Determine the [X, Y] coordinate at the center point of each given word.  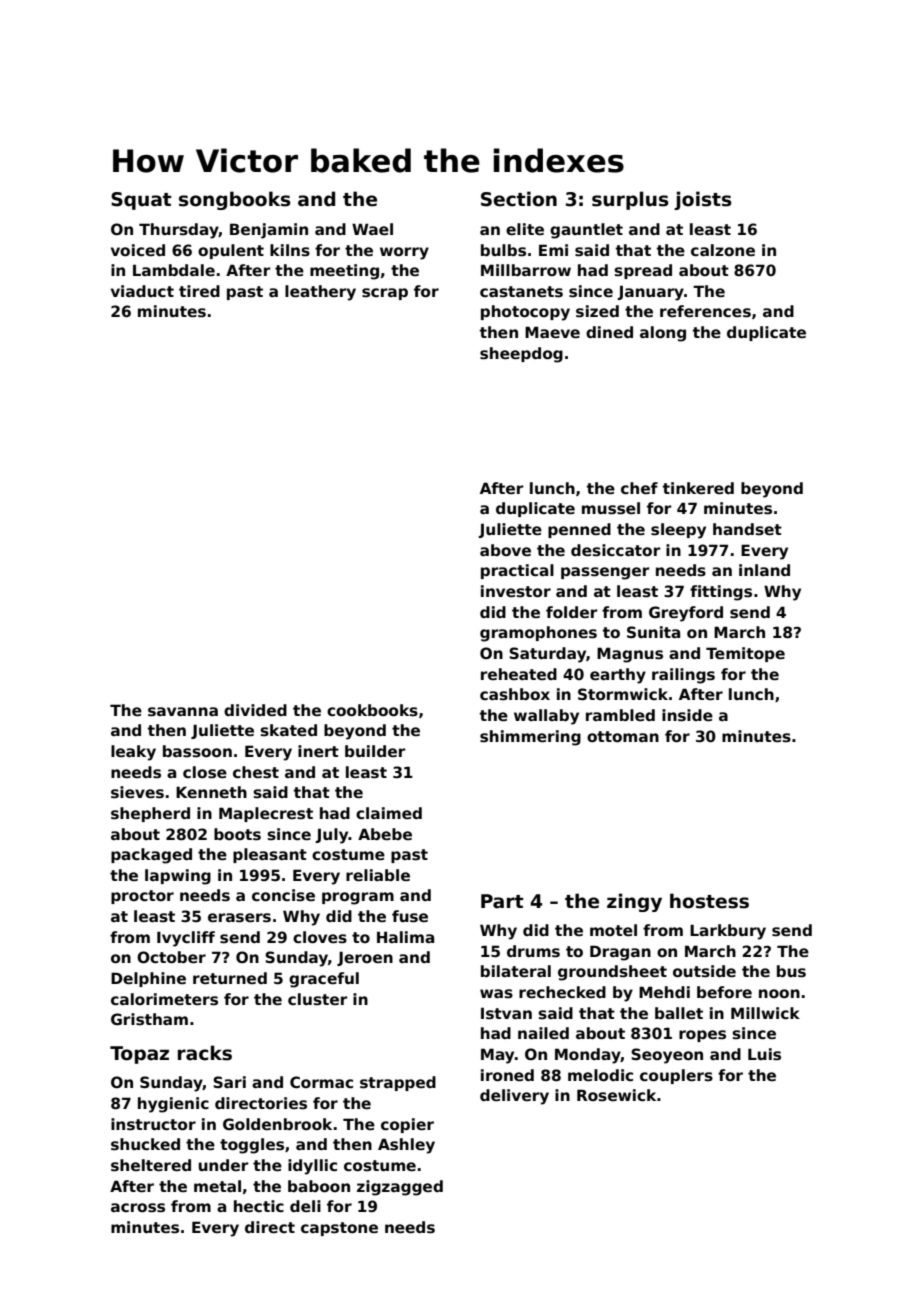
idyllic [312, 1167]
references [705, 311]
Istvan [506, 1013]
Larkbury [728, 932]
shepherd [150, 814]
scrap [385, 294]
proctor [142, 897]
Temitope [745, 654]
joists [703, 200]
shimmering [530, 738]
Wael [372, 229]
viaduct [142, 291]
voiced [138, 250]
